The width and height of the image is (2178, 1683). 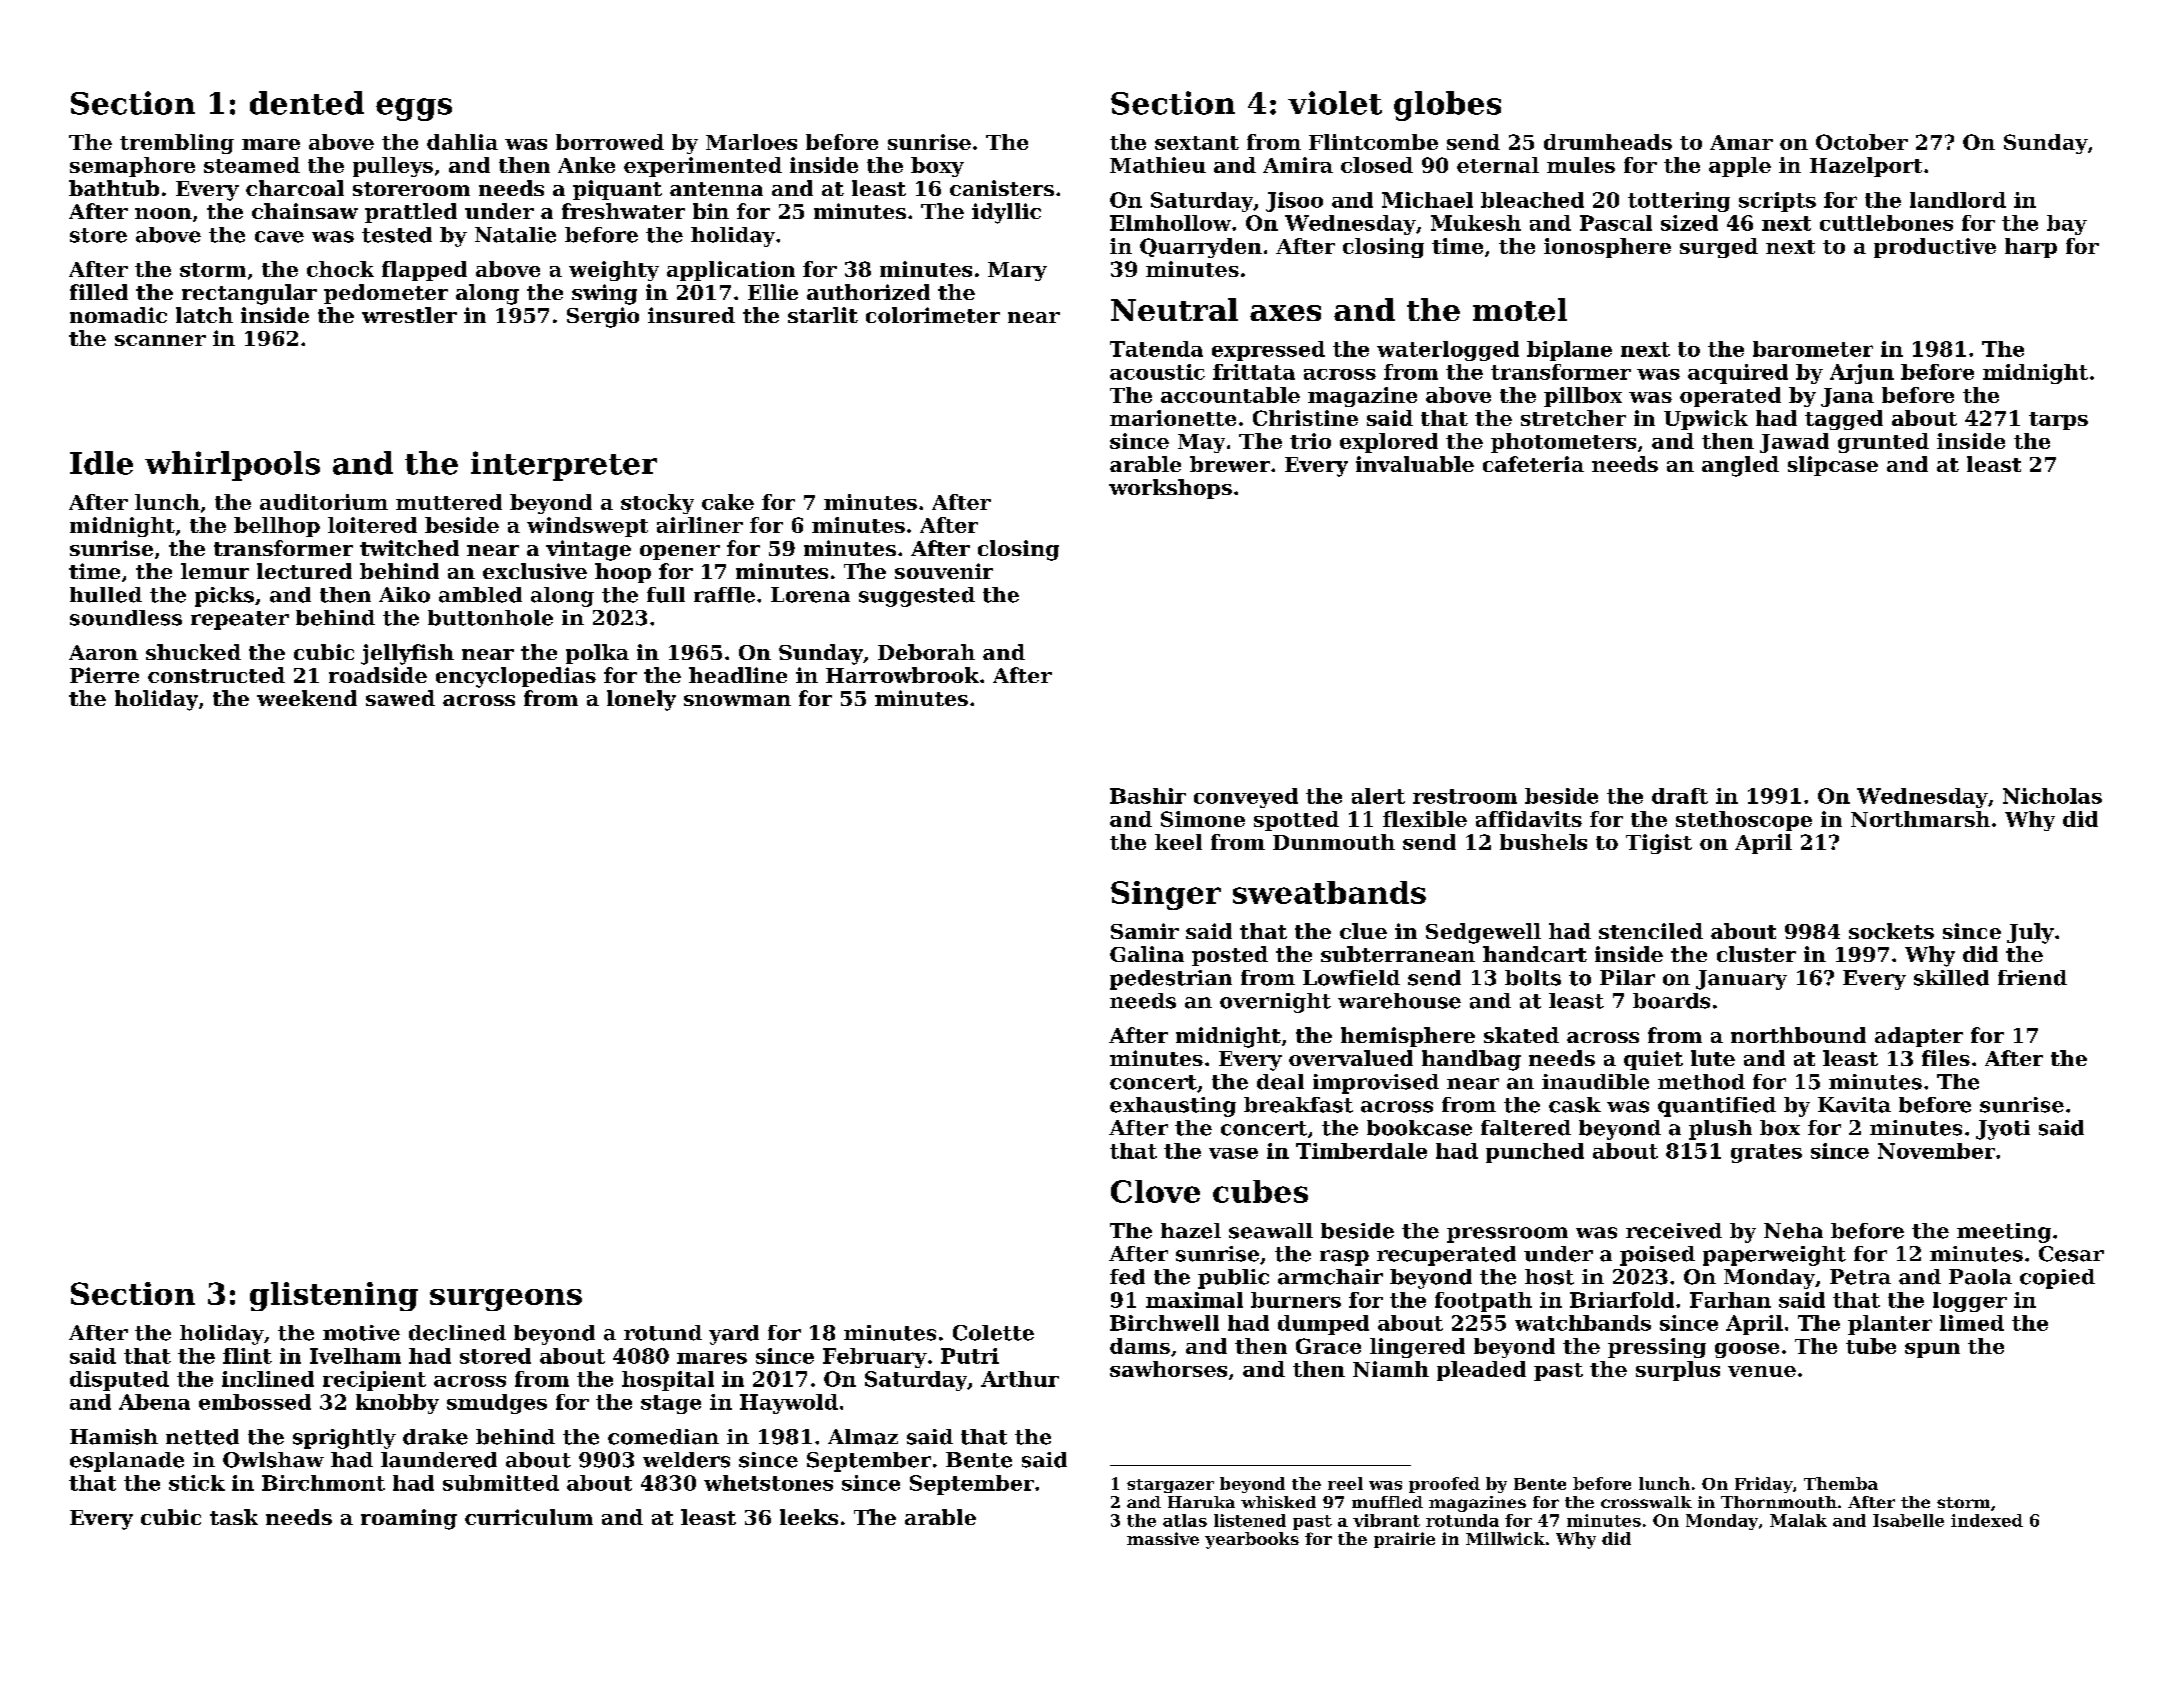 I want to click on surgeons, so click(x=506, y=1300).
